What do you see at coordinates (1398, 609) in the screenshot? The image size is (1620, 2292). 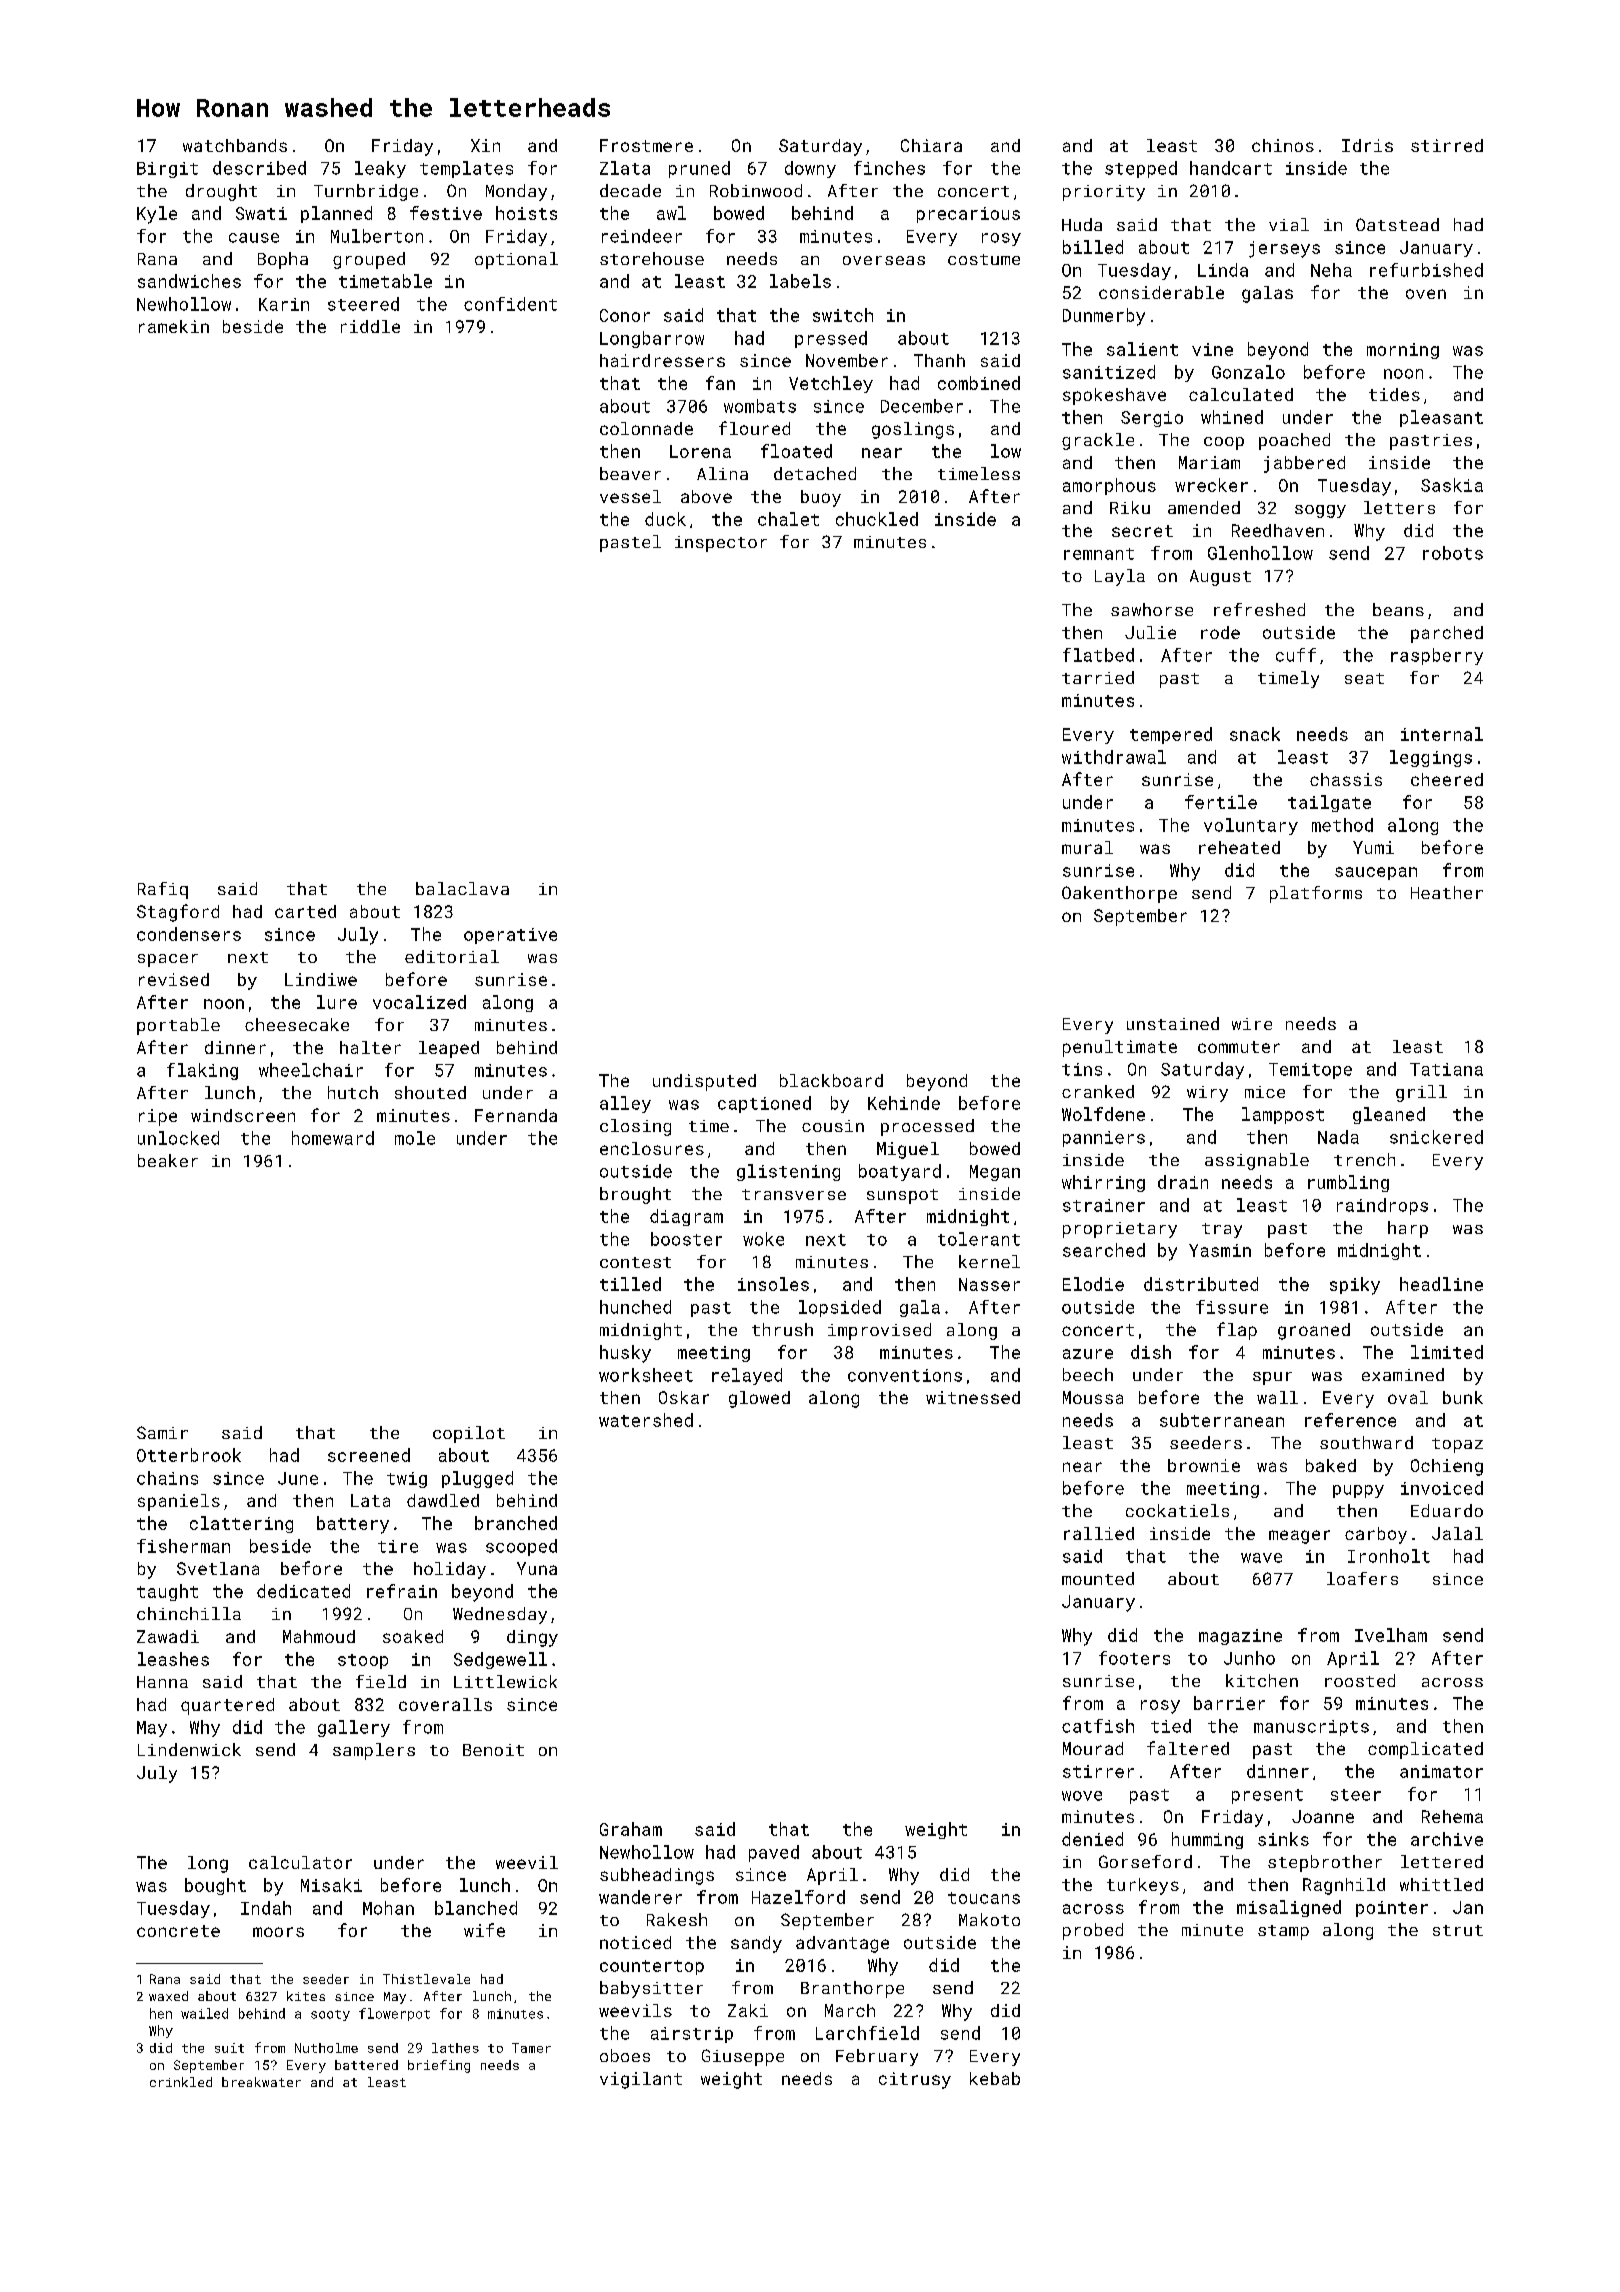 I see `beans` at bounding box center [1398, 609].
